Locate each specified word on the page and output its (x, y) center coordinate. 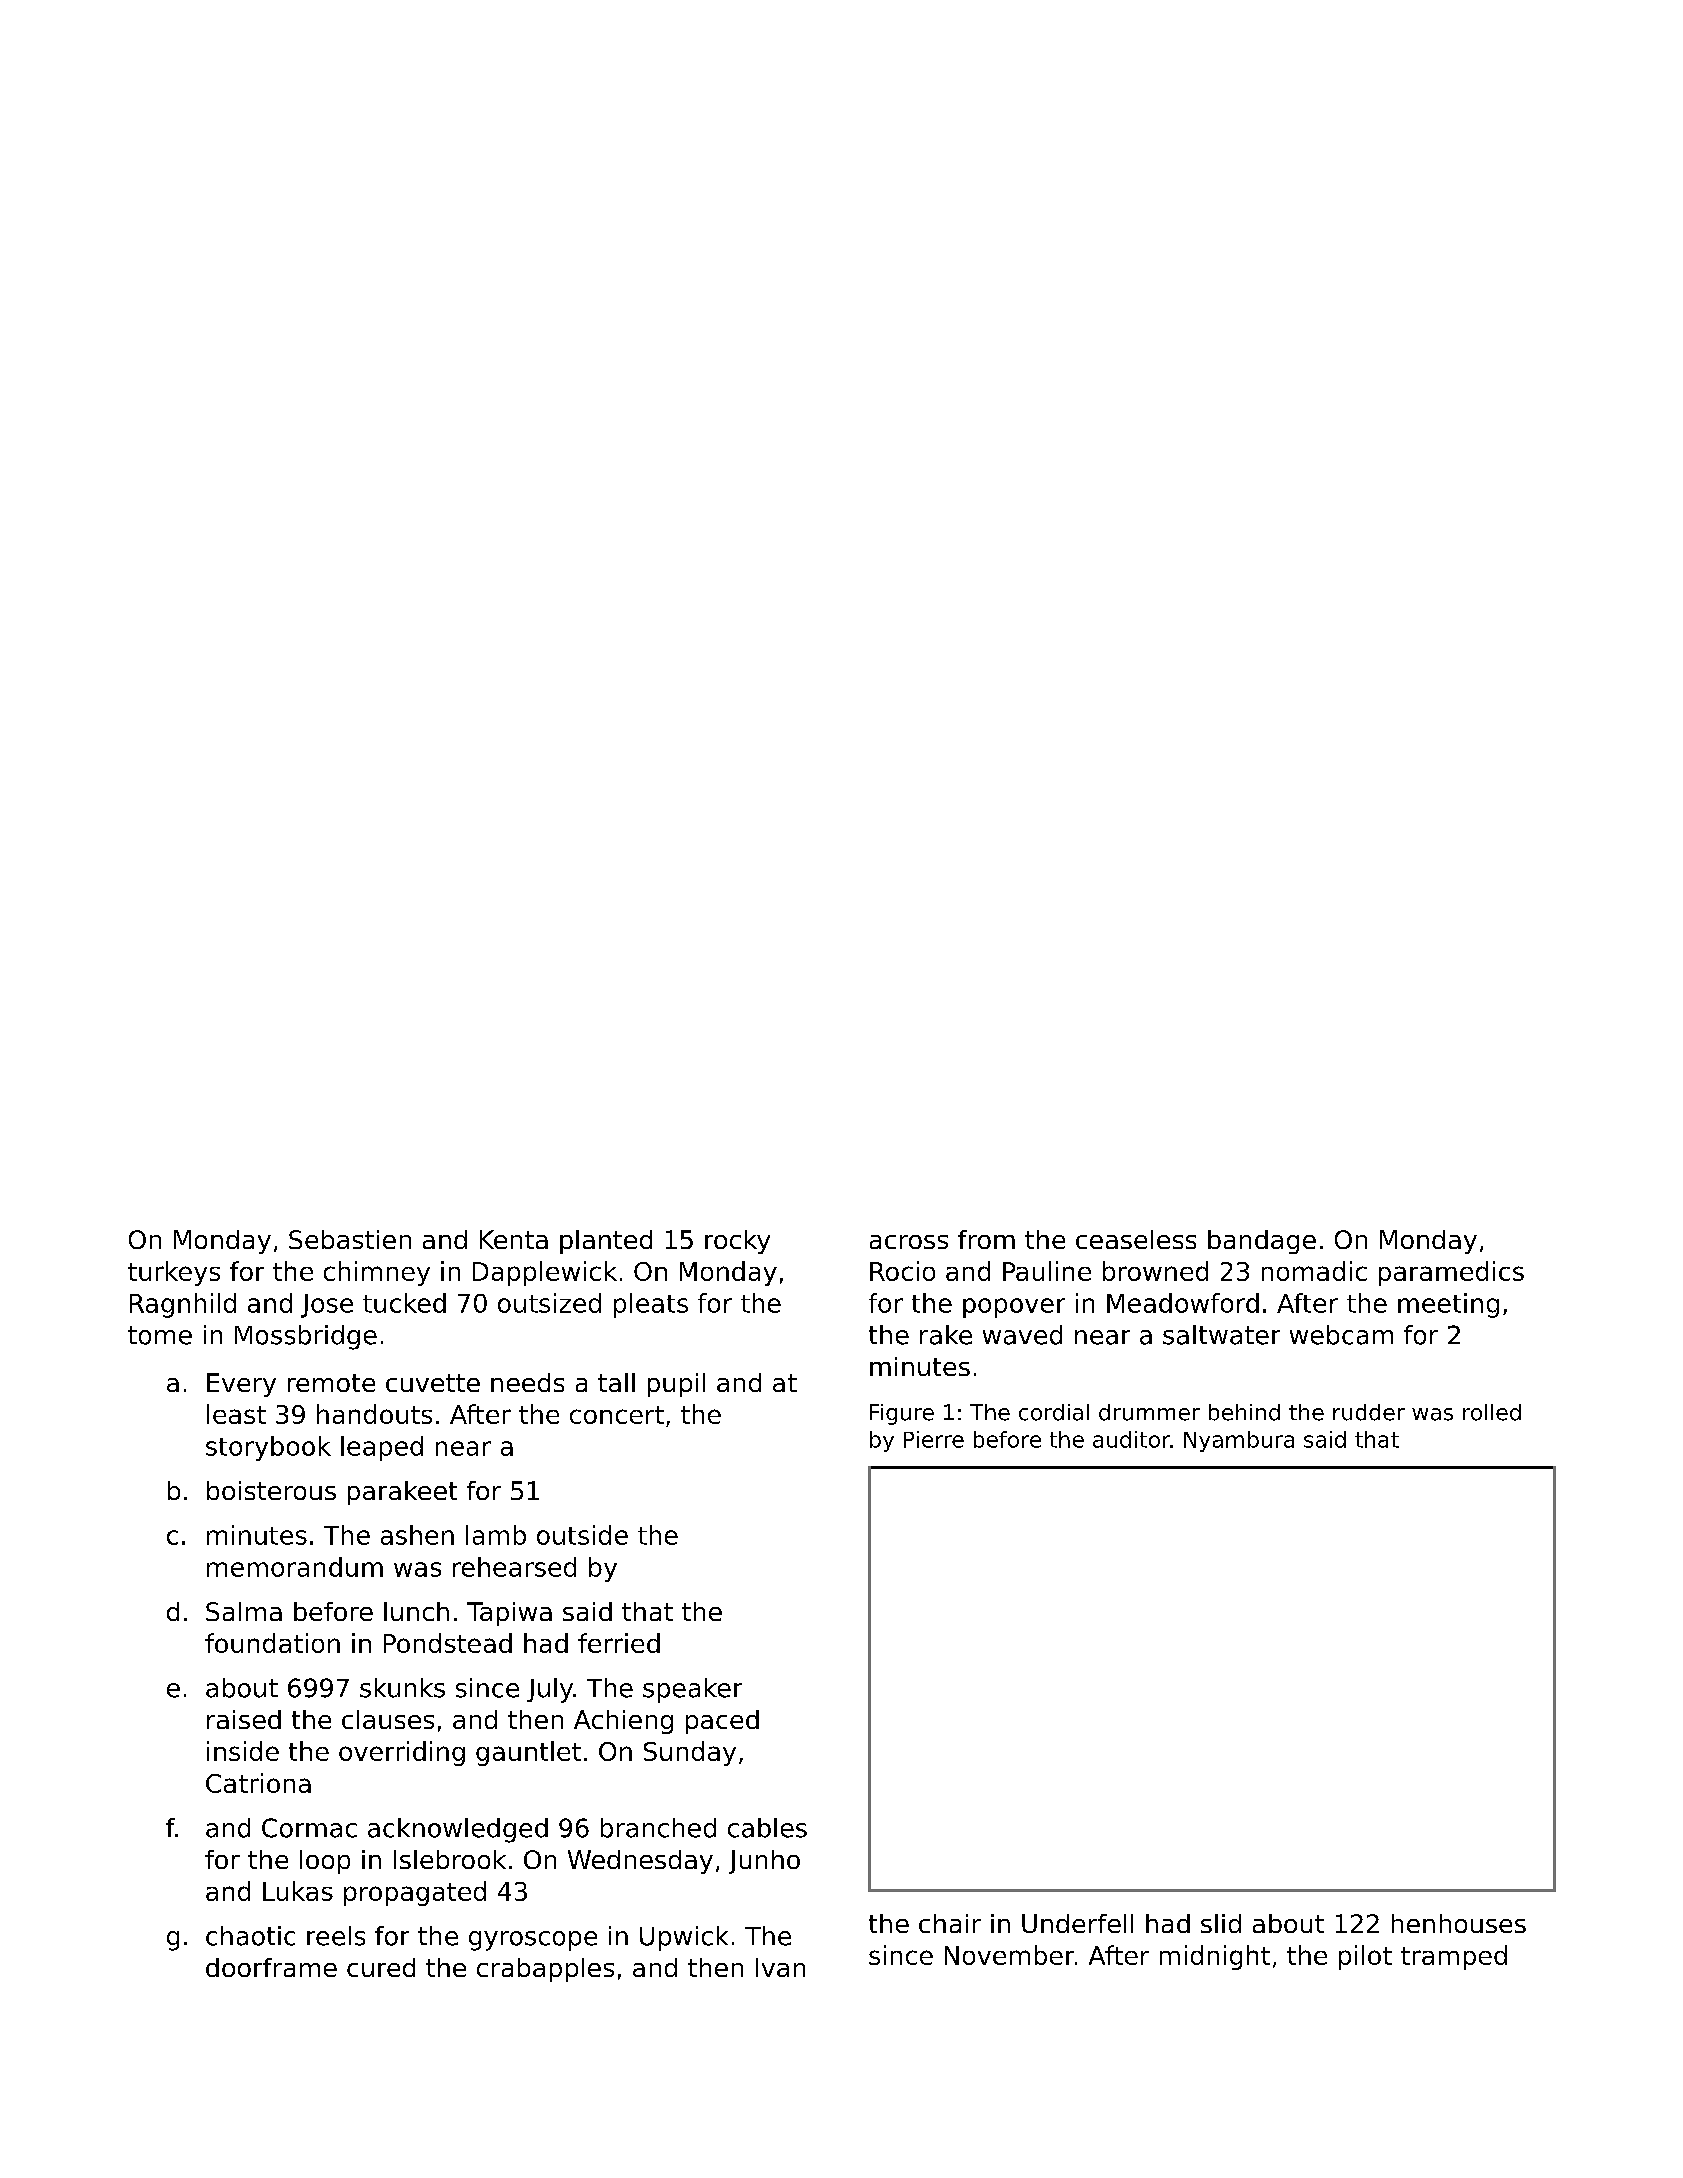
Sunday (690, 1753)
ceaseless (1136, 1239)
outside (582, 1535)
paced (722, 1722)
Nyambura (1239, 1441)
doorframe (271, 1967)
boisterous (271, 1490)
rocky (737, 1242)
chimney (377, 1273)
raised (244, 1719)
